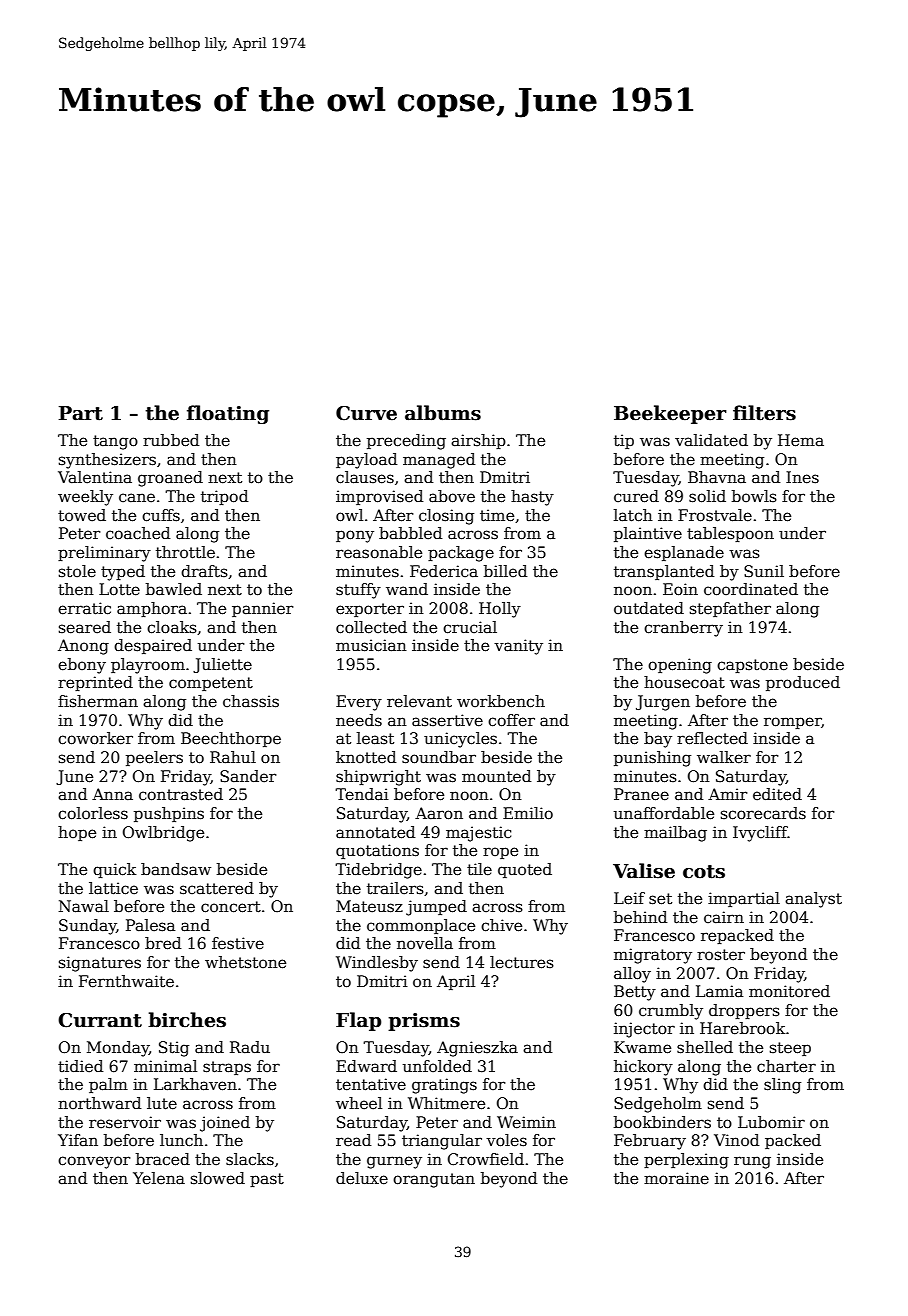 The image size is (908, 1316). Describe the element at coordinates (790, 1049) in the screenshot. I see `steep` at that location.
